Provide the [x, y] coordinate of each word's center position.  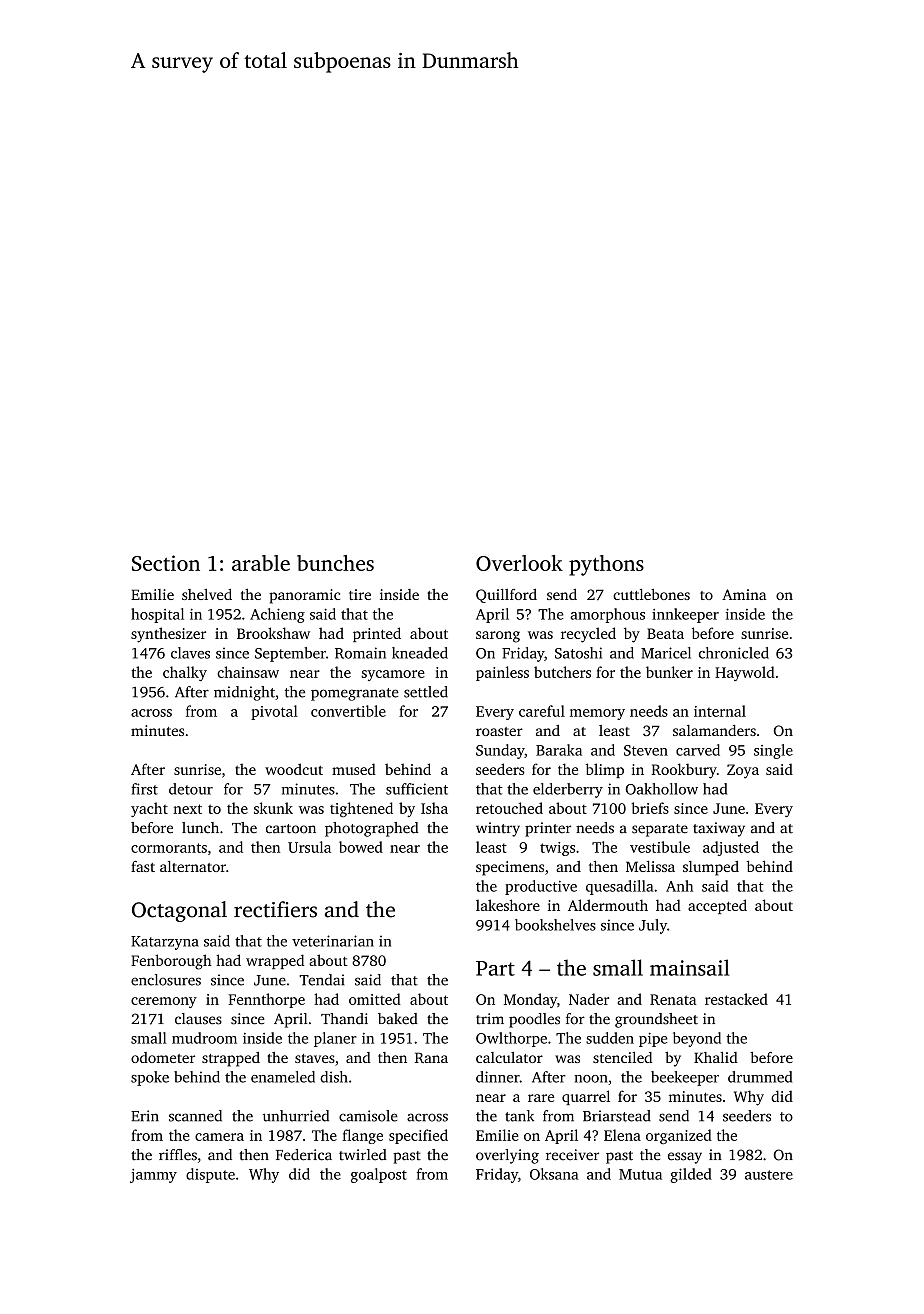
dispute [210, 1175]
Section [166, 563]
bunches [335, 563]
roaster [499, 731]
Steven [646, 750]
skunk [273, 808]
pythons [606, 565]
